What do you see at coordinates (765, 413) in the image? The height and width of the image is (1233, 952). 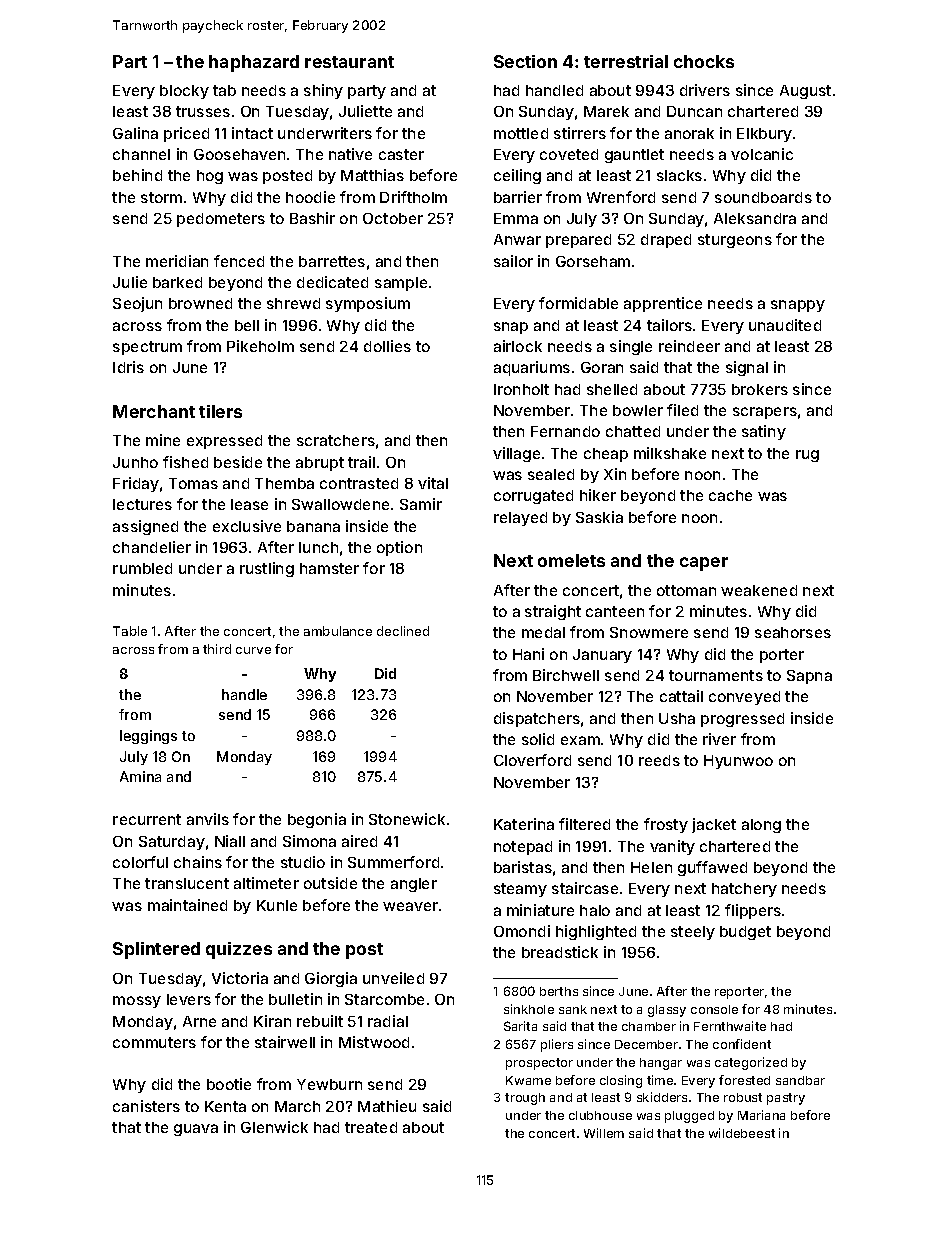 I see `scrapers` at bounding box center [765, 413].
